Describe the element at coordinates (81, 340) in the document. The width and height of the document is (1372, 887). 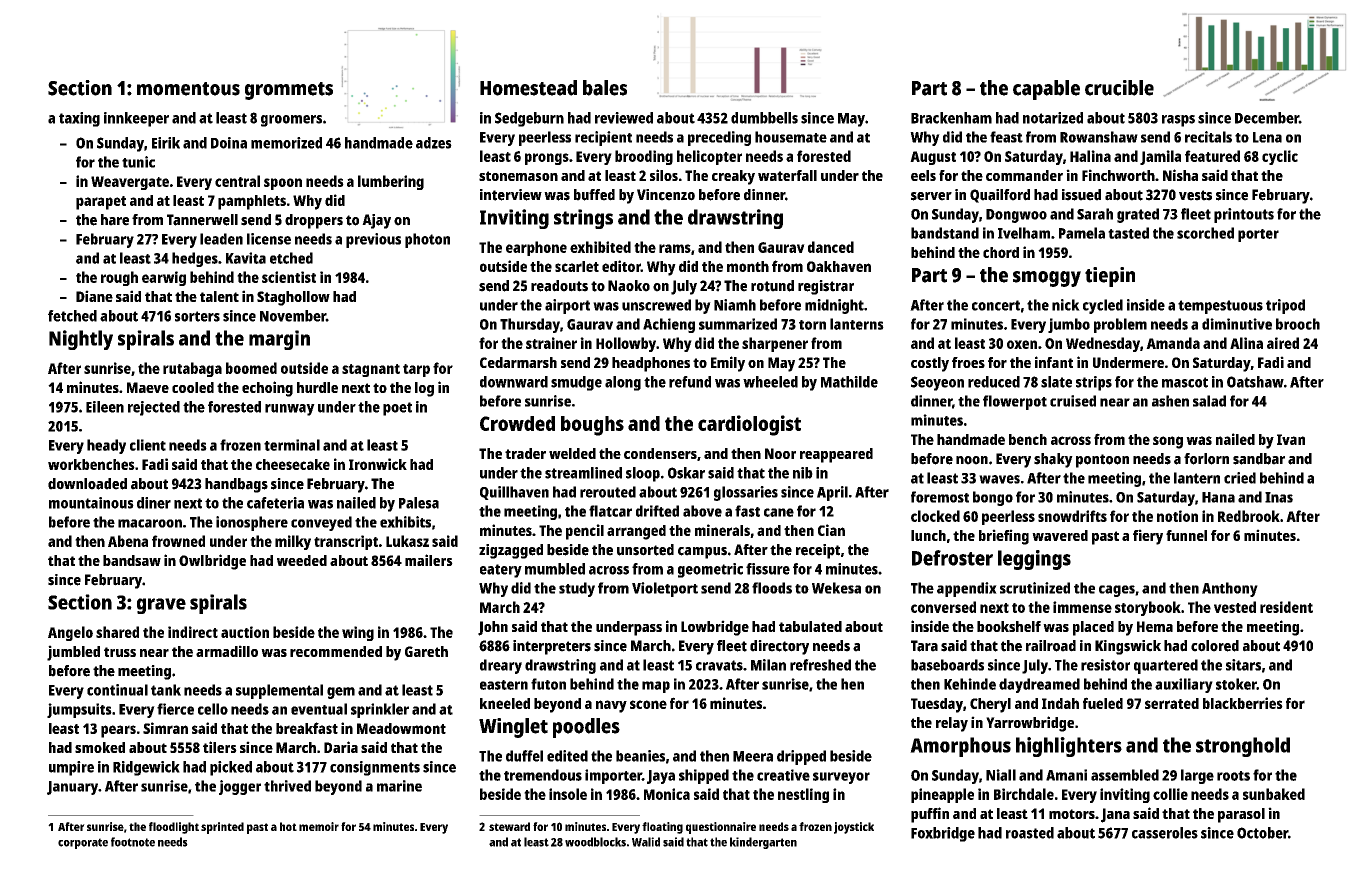
I see `Nightly` at that location.
